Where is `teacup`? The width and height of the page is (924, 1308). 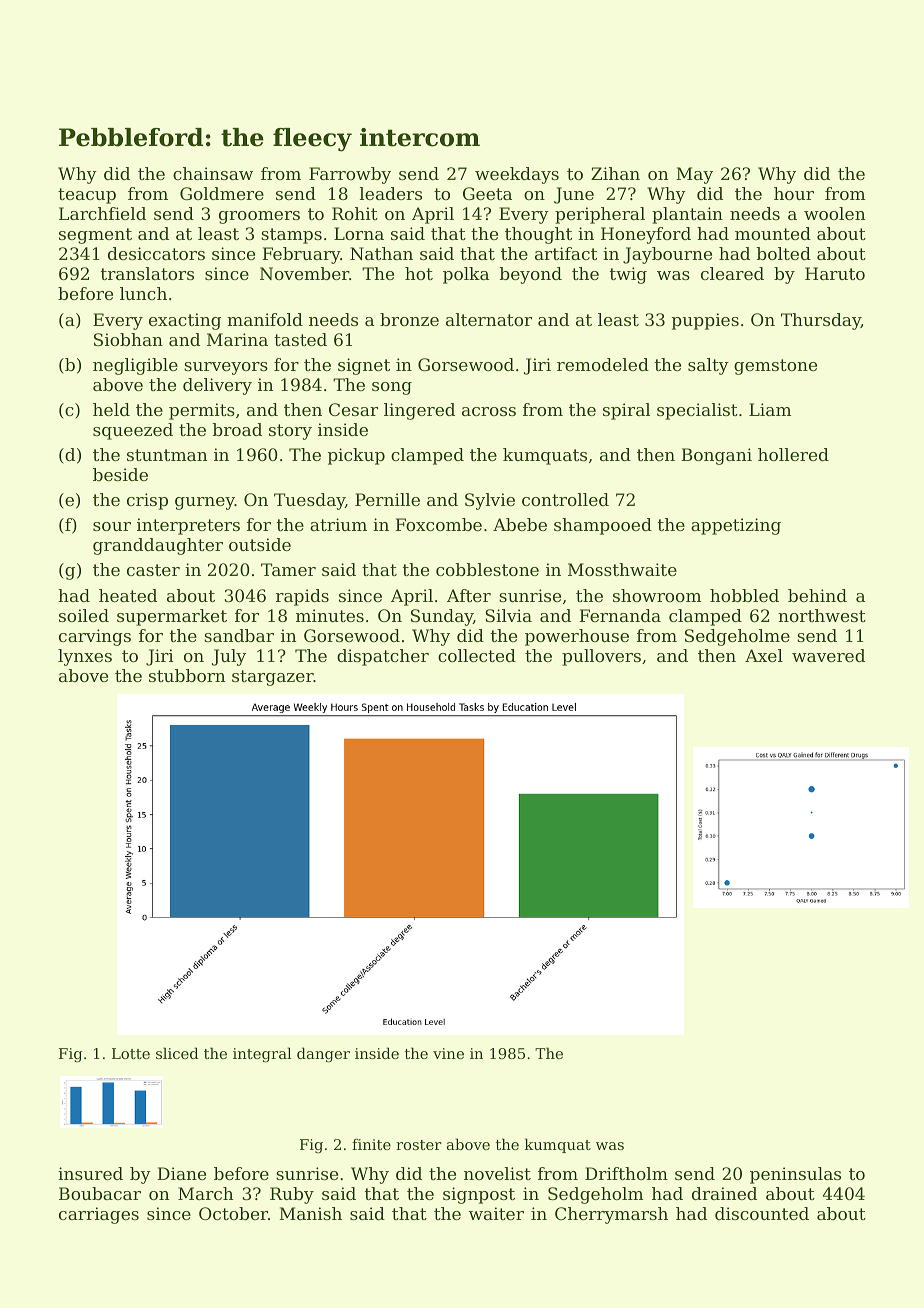 teacup is located at coordinates (87, 196).
